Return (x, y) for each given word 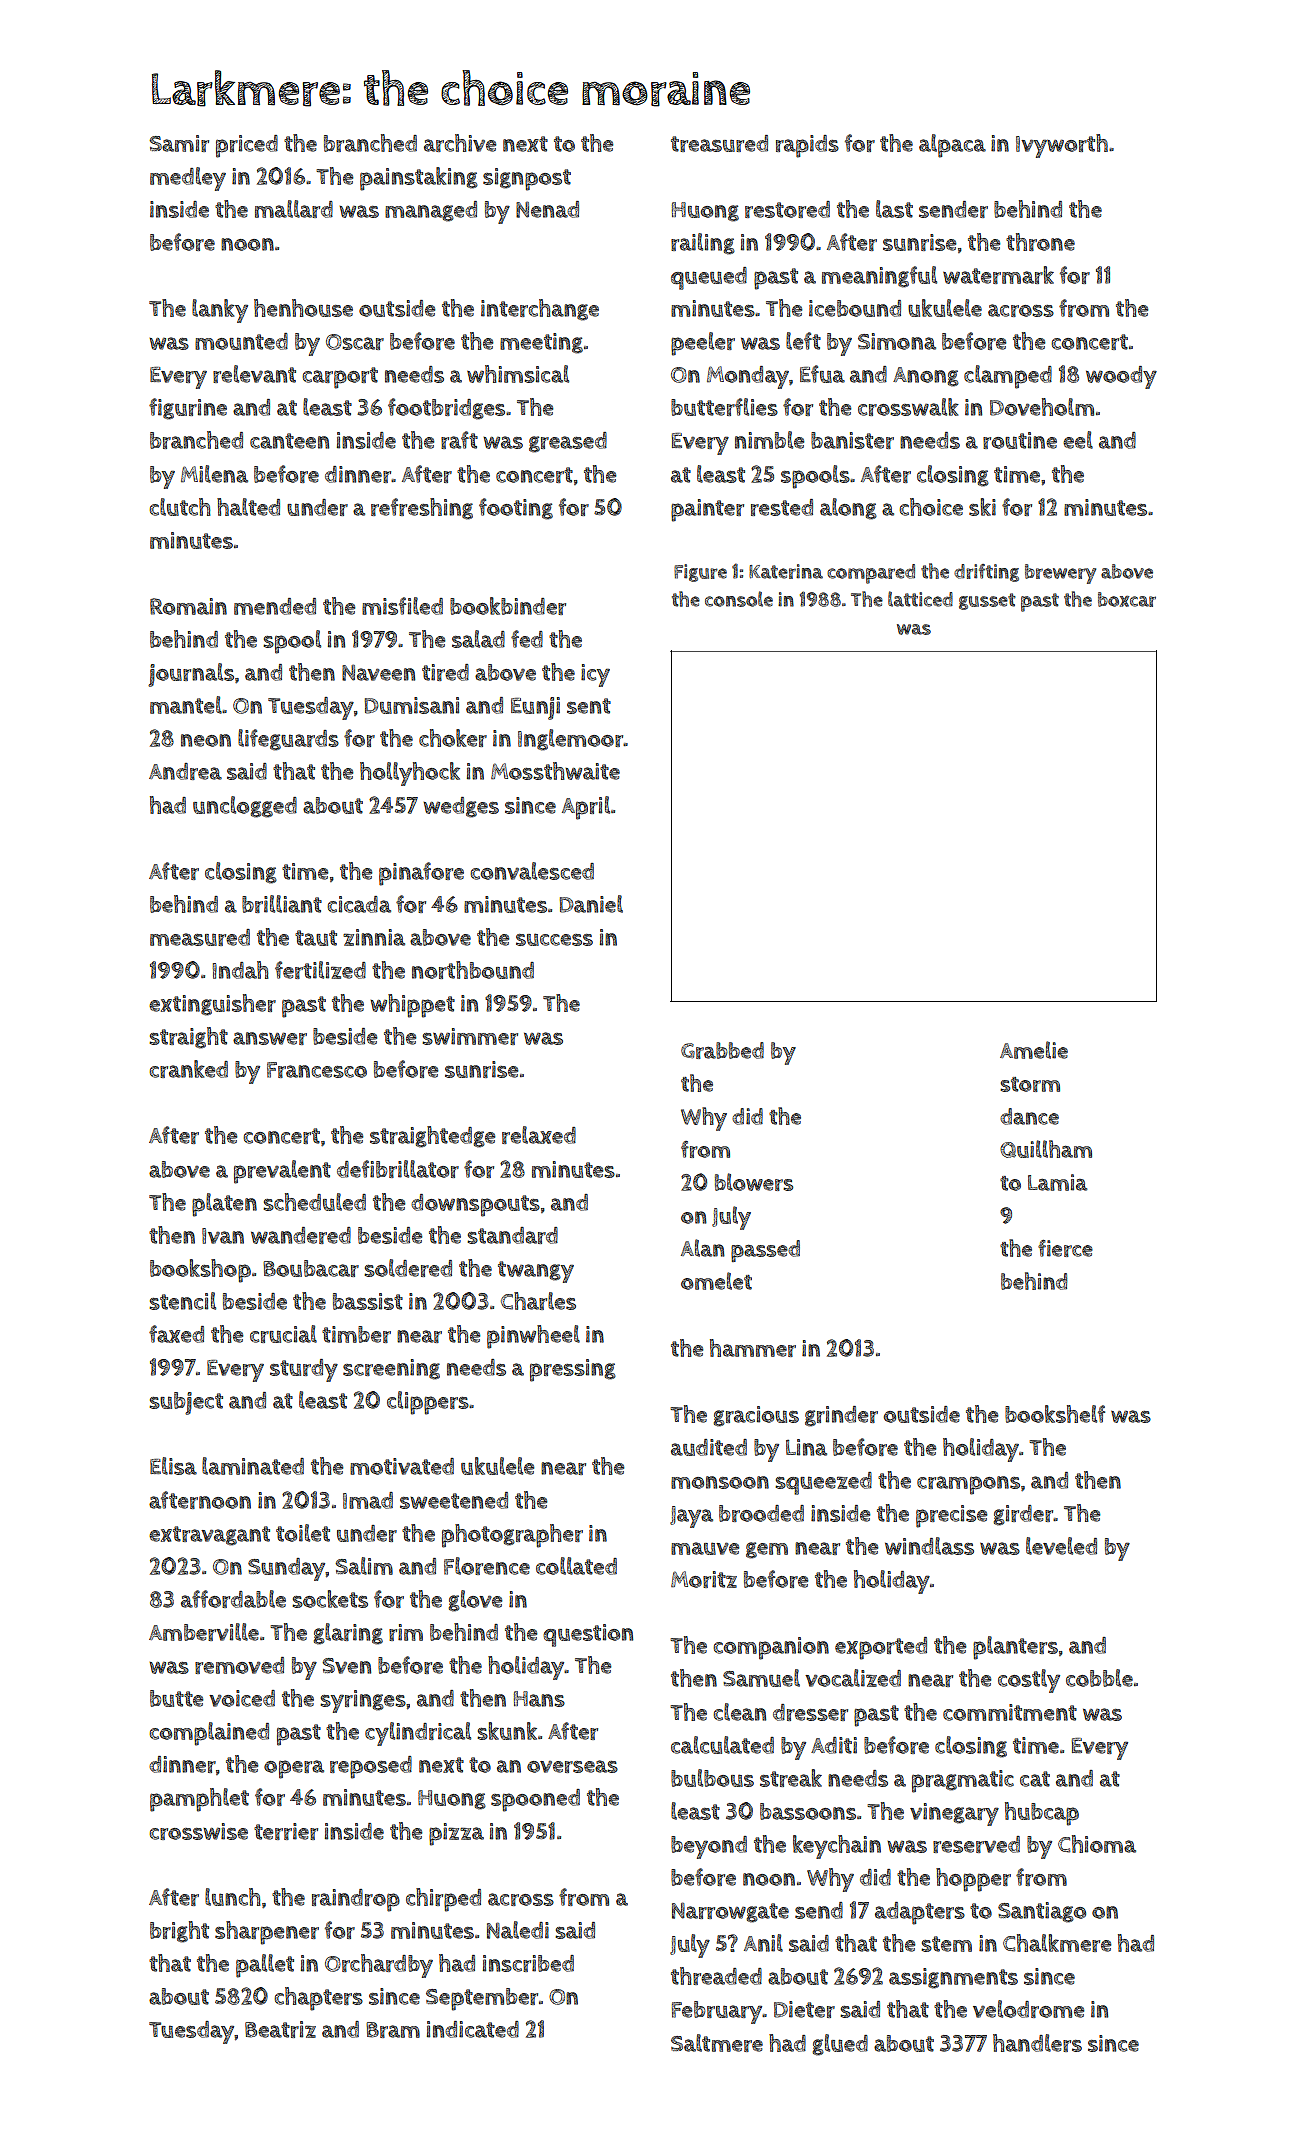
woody (1121, 377)
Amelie (1034, 1050)
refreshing (422, 509)
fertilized (320, 970)
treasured (719, 143)
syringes (363, 1701)
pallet (265, 1966)
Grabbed (722, 1050)
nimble (769, 440)
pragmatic (963, 1781)
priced (247, 146)
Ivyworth (1062, 146)
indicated (473, 2029)
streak (791, 1778)
